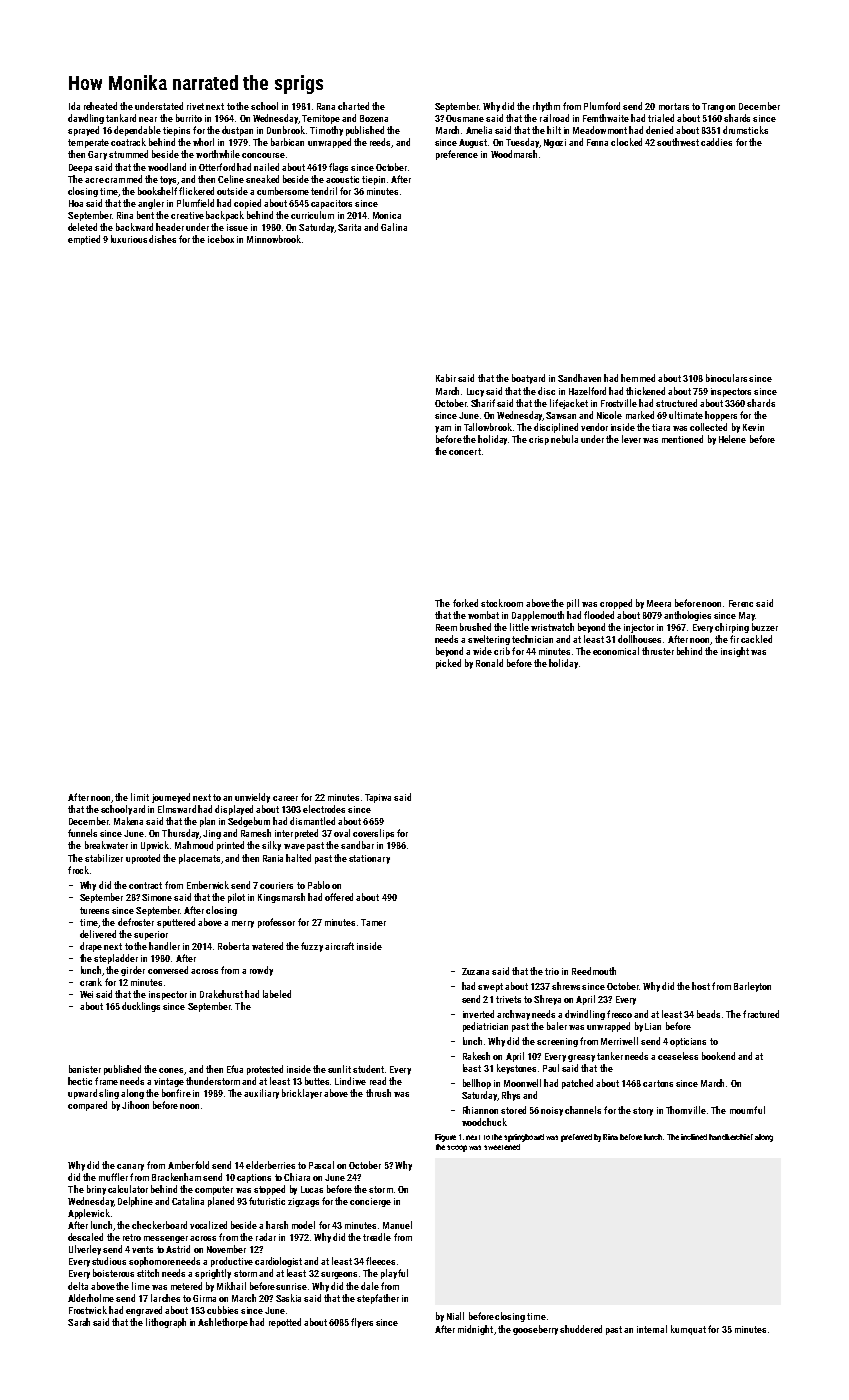  I want to click on handkerchief, so click(731, 1137).
